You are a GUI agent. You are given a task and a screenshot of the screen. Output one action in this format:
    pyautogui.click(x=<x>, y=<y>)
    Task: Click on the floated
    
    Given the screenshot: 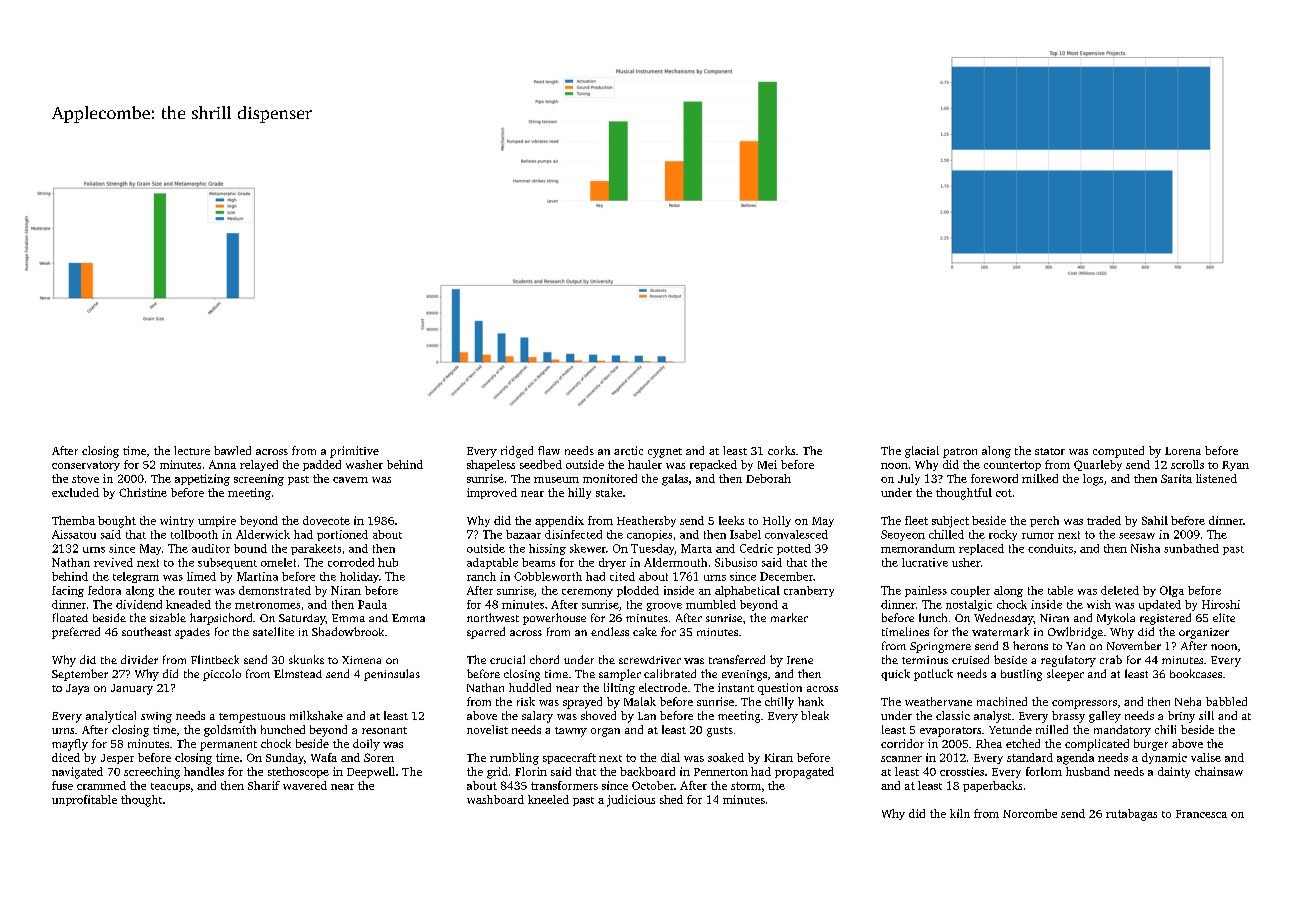 What is the action you would take?
    pyautogui.click(x=70, y=617)
